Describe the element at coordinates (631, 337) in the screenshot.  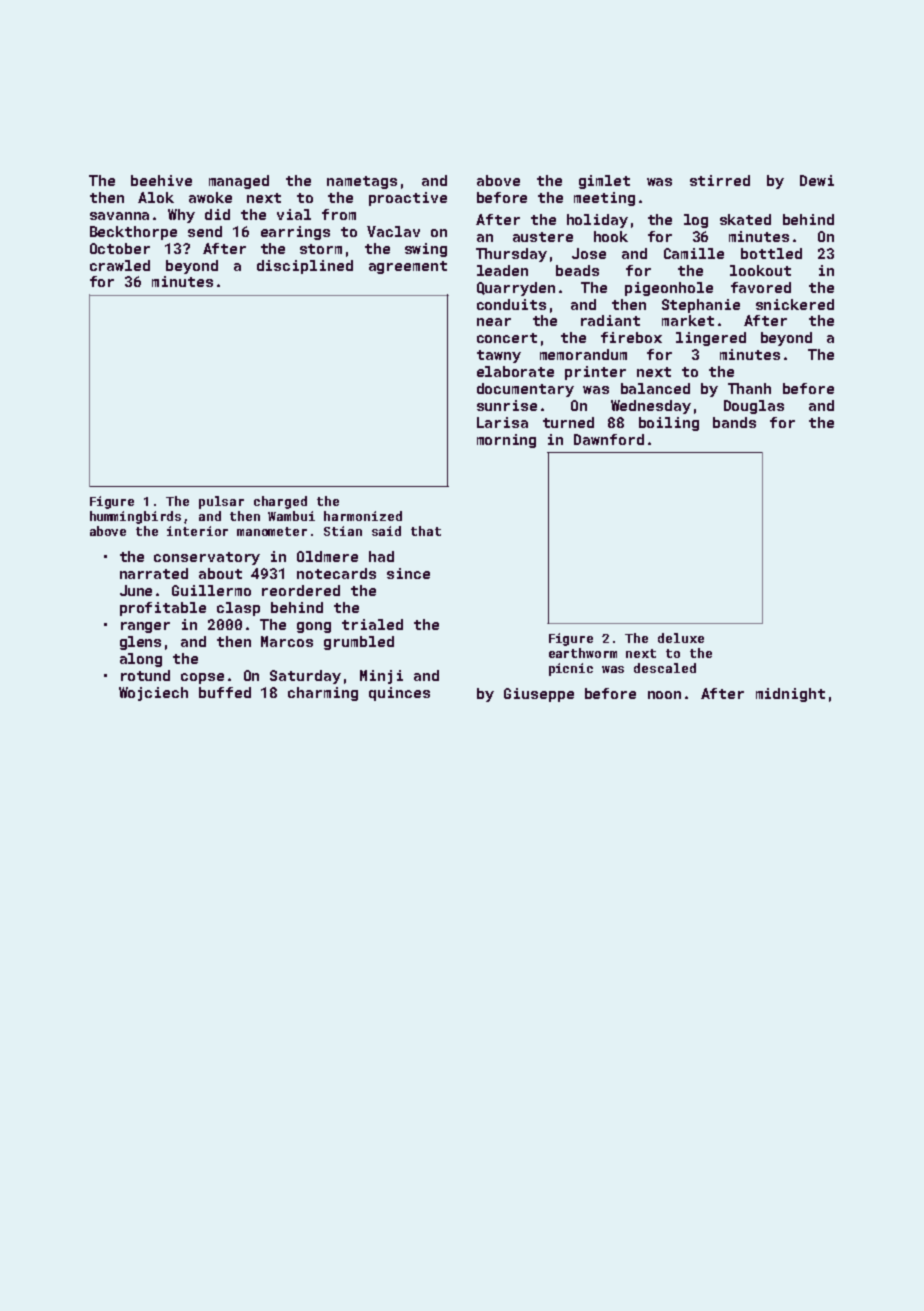
I see `firebox` at that location.
